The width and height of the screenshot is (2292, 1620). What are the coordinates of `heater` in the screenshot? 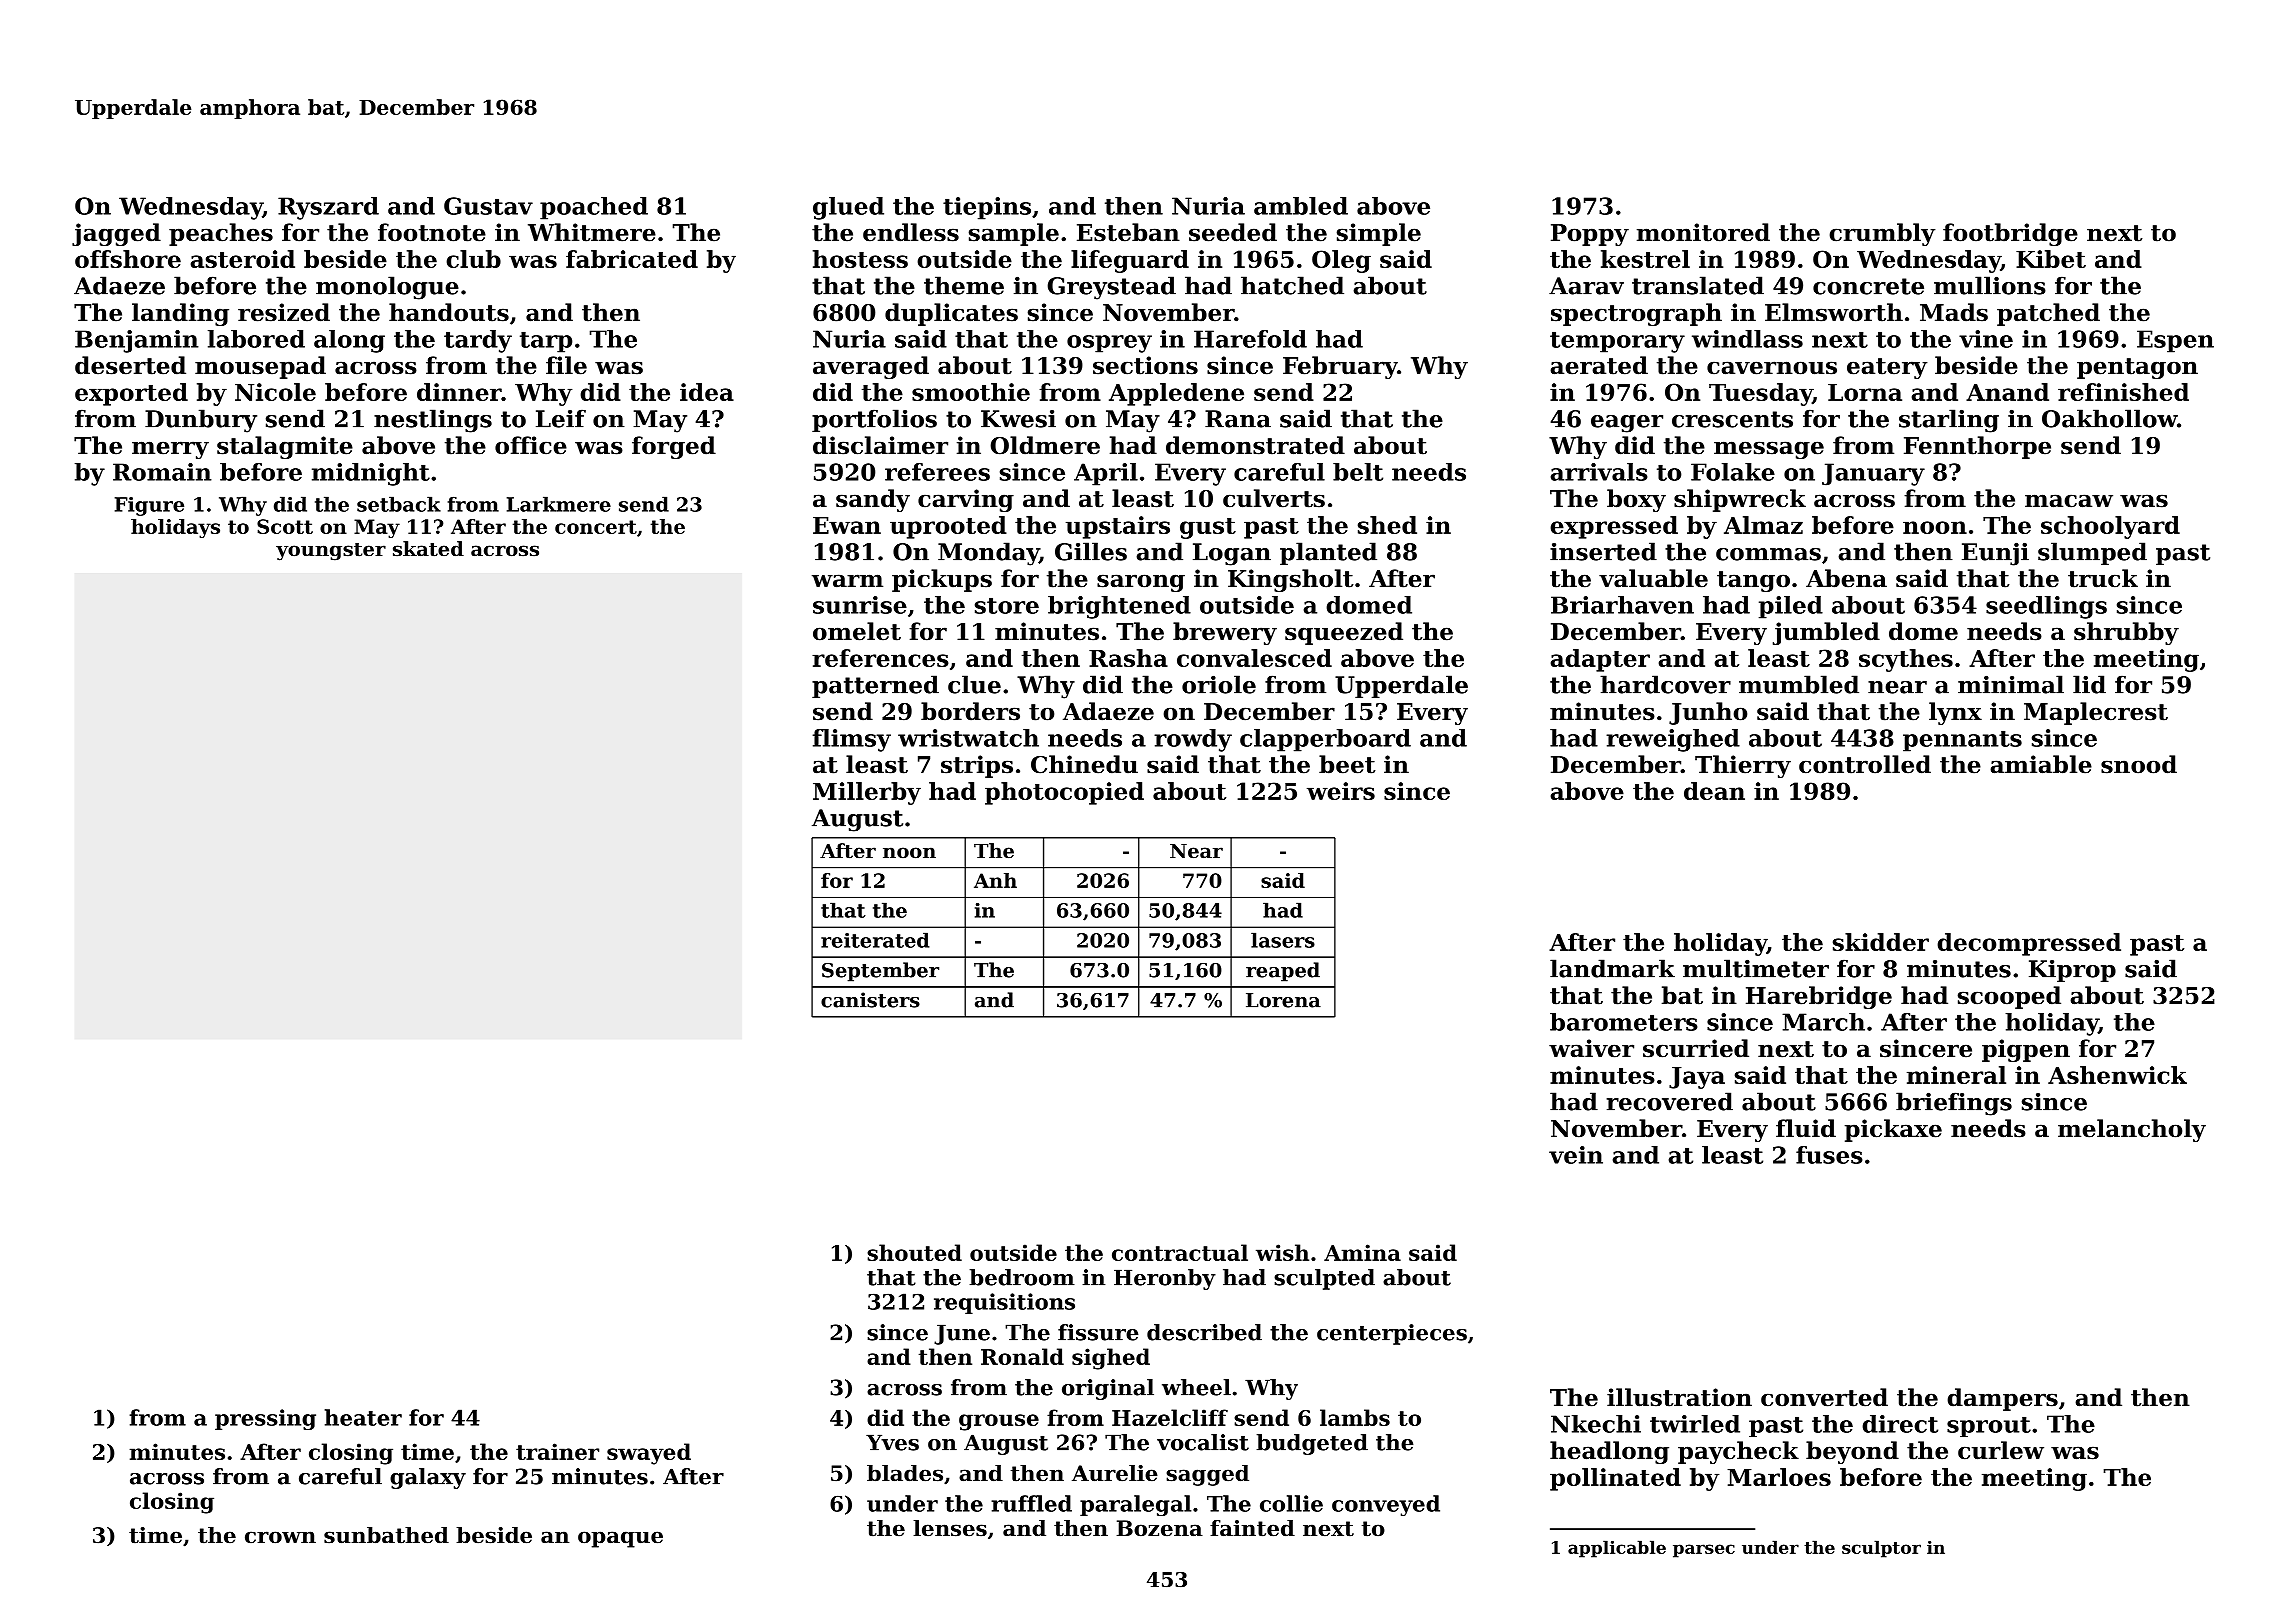 It's located at (363, 1417).
